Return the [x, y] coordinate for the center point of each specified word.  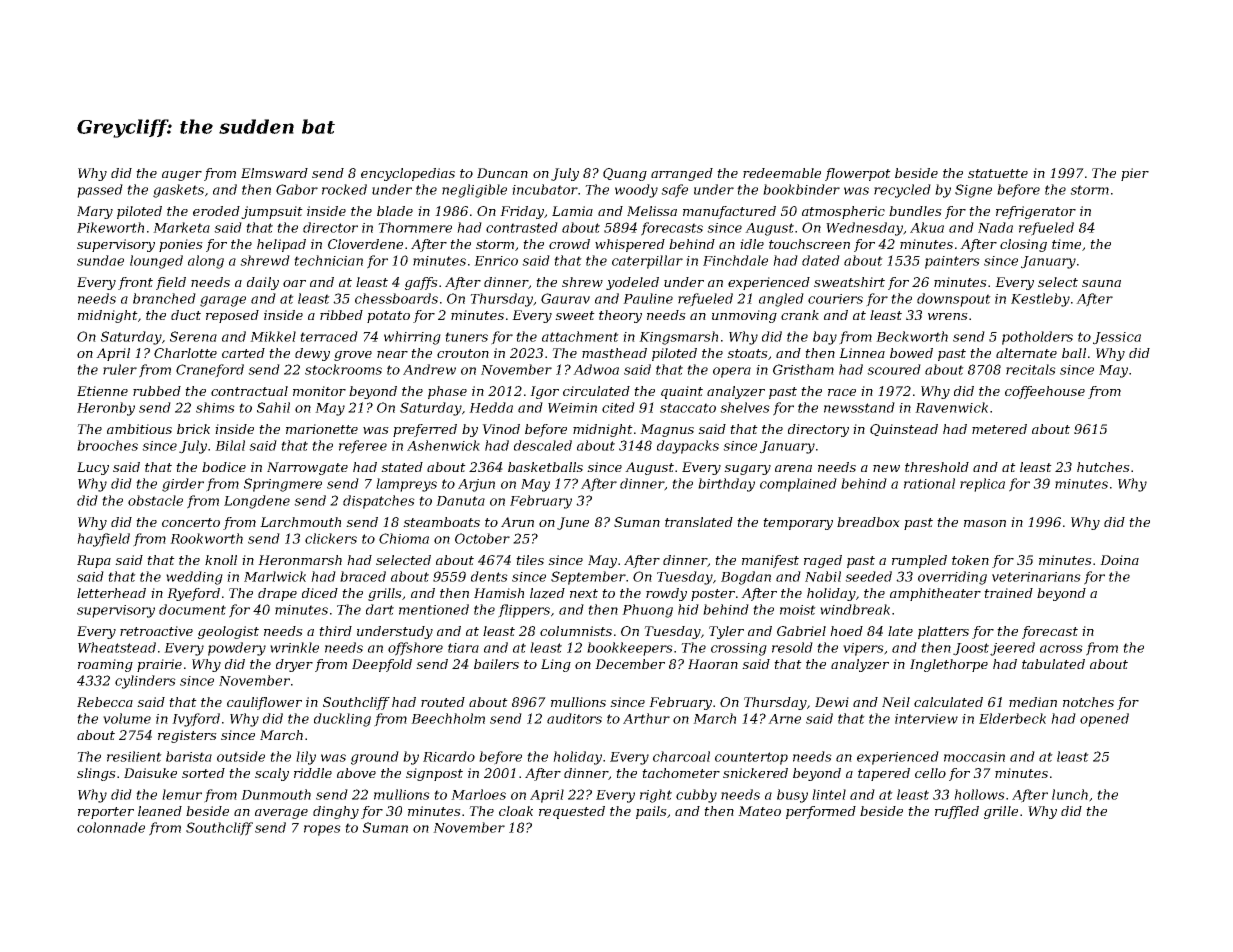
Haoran [713, 664]
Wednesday [864, 229]
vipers [863, 649]
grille [1001, 812]
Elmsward [274, 173]
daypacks [688, 447]
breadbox [868, 522]
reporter [106, 813]
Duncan [502, 173]
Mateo [759, 811]
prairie [159, 665]
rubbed [157, 391]
